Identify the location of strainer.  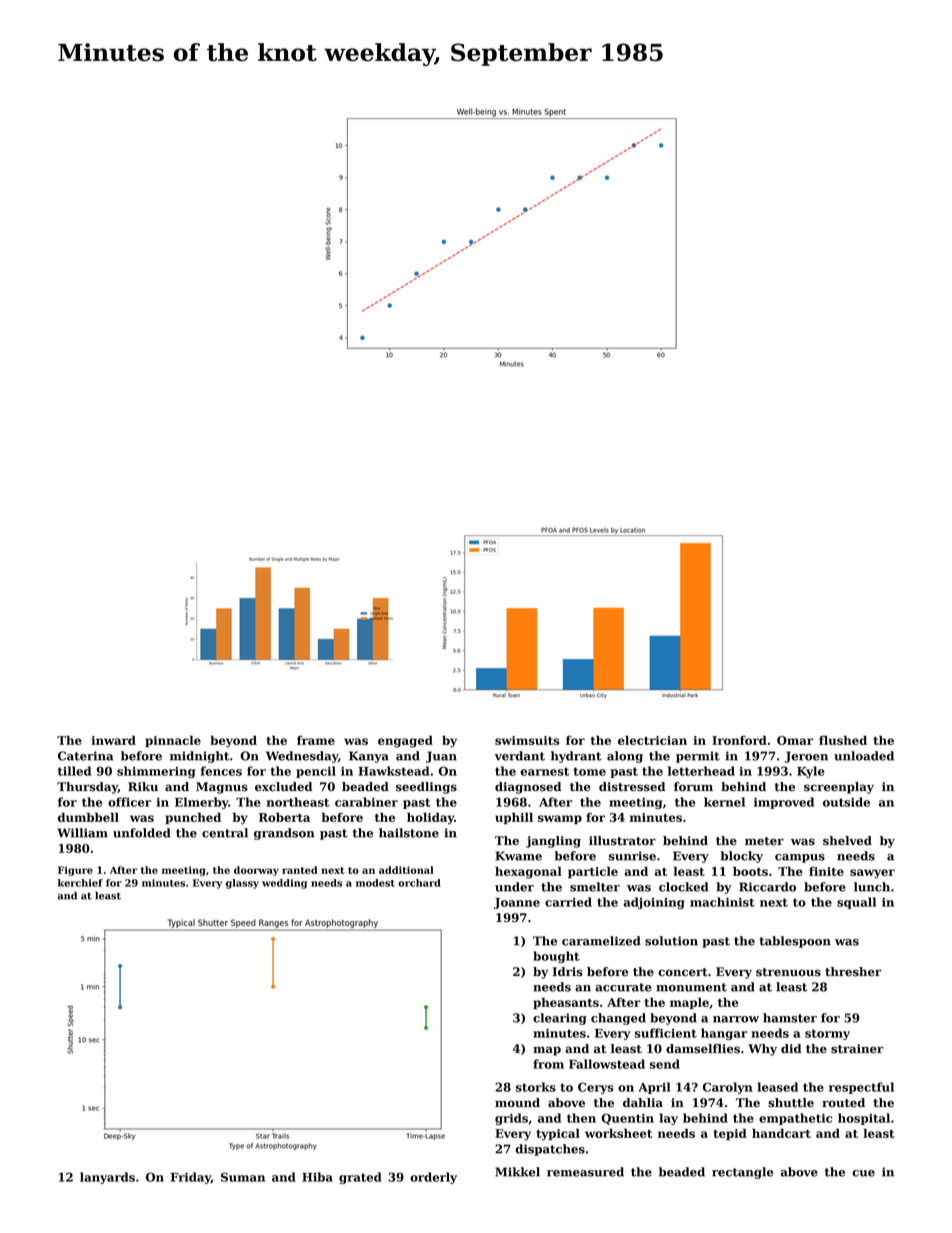
(857, 1049).
